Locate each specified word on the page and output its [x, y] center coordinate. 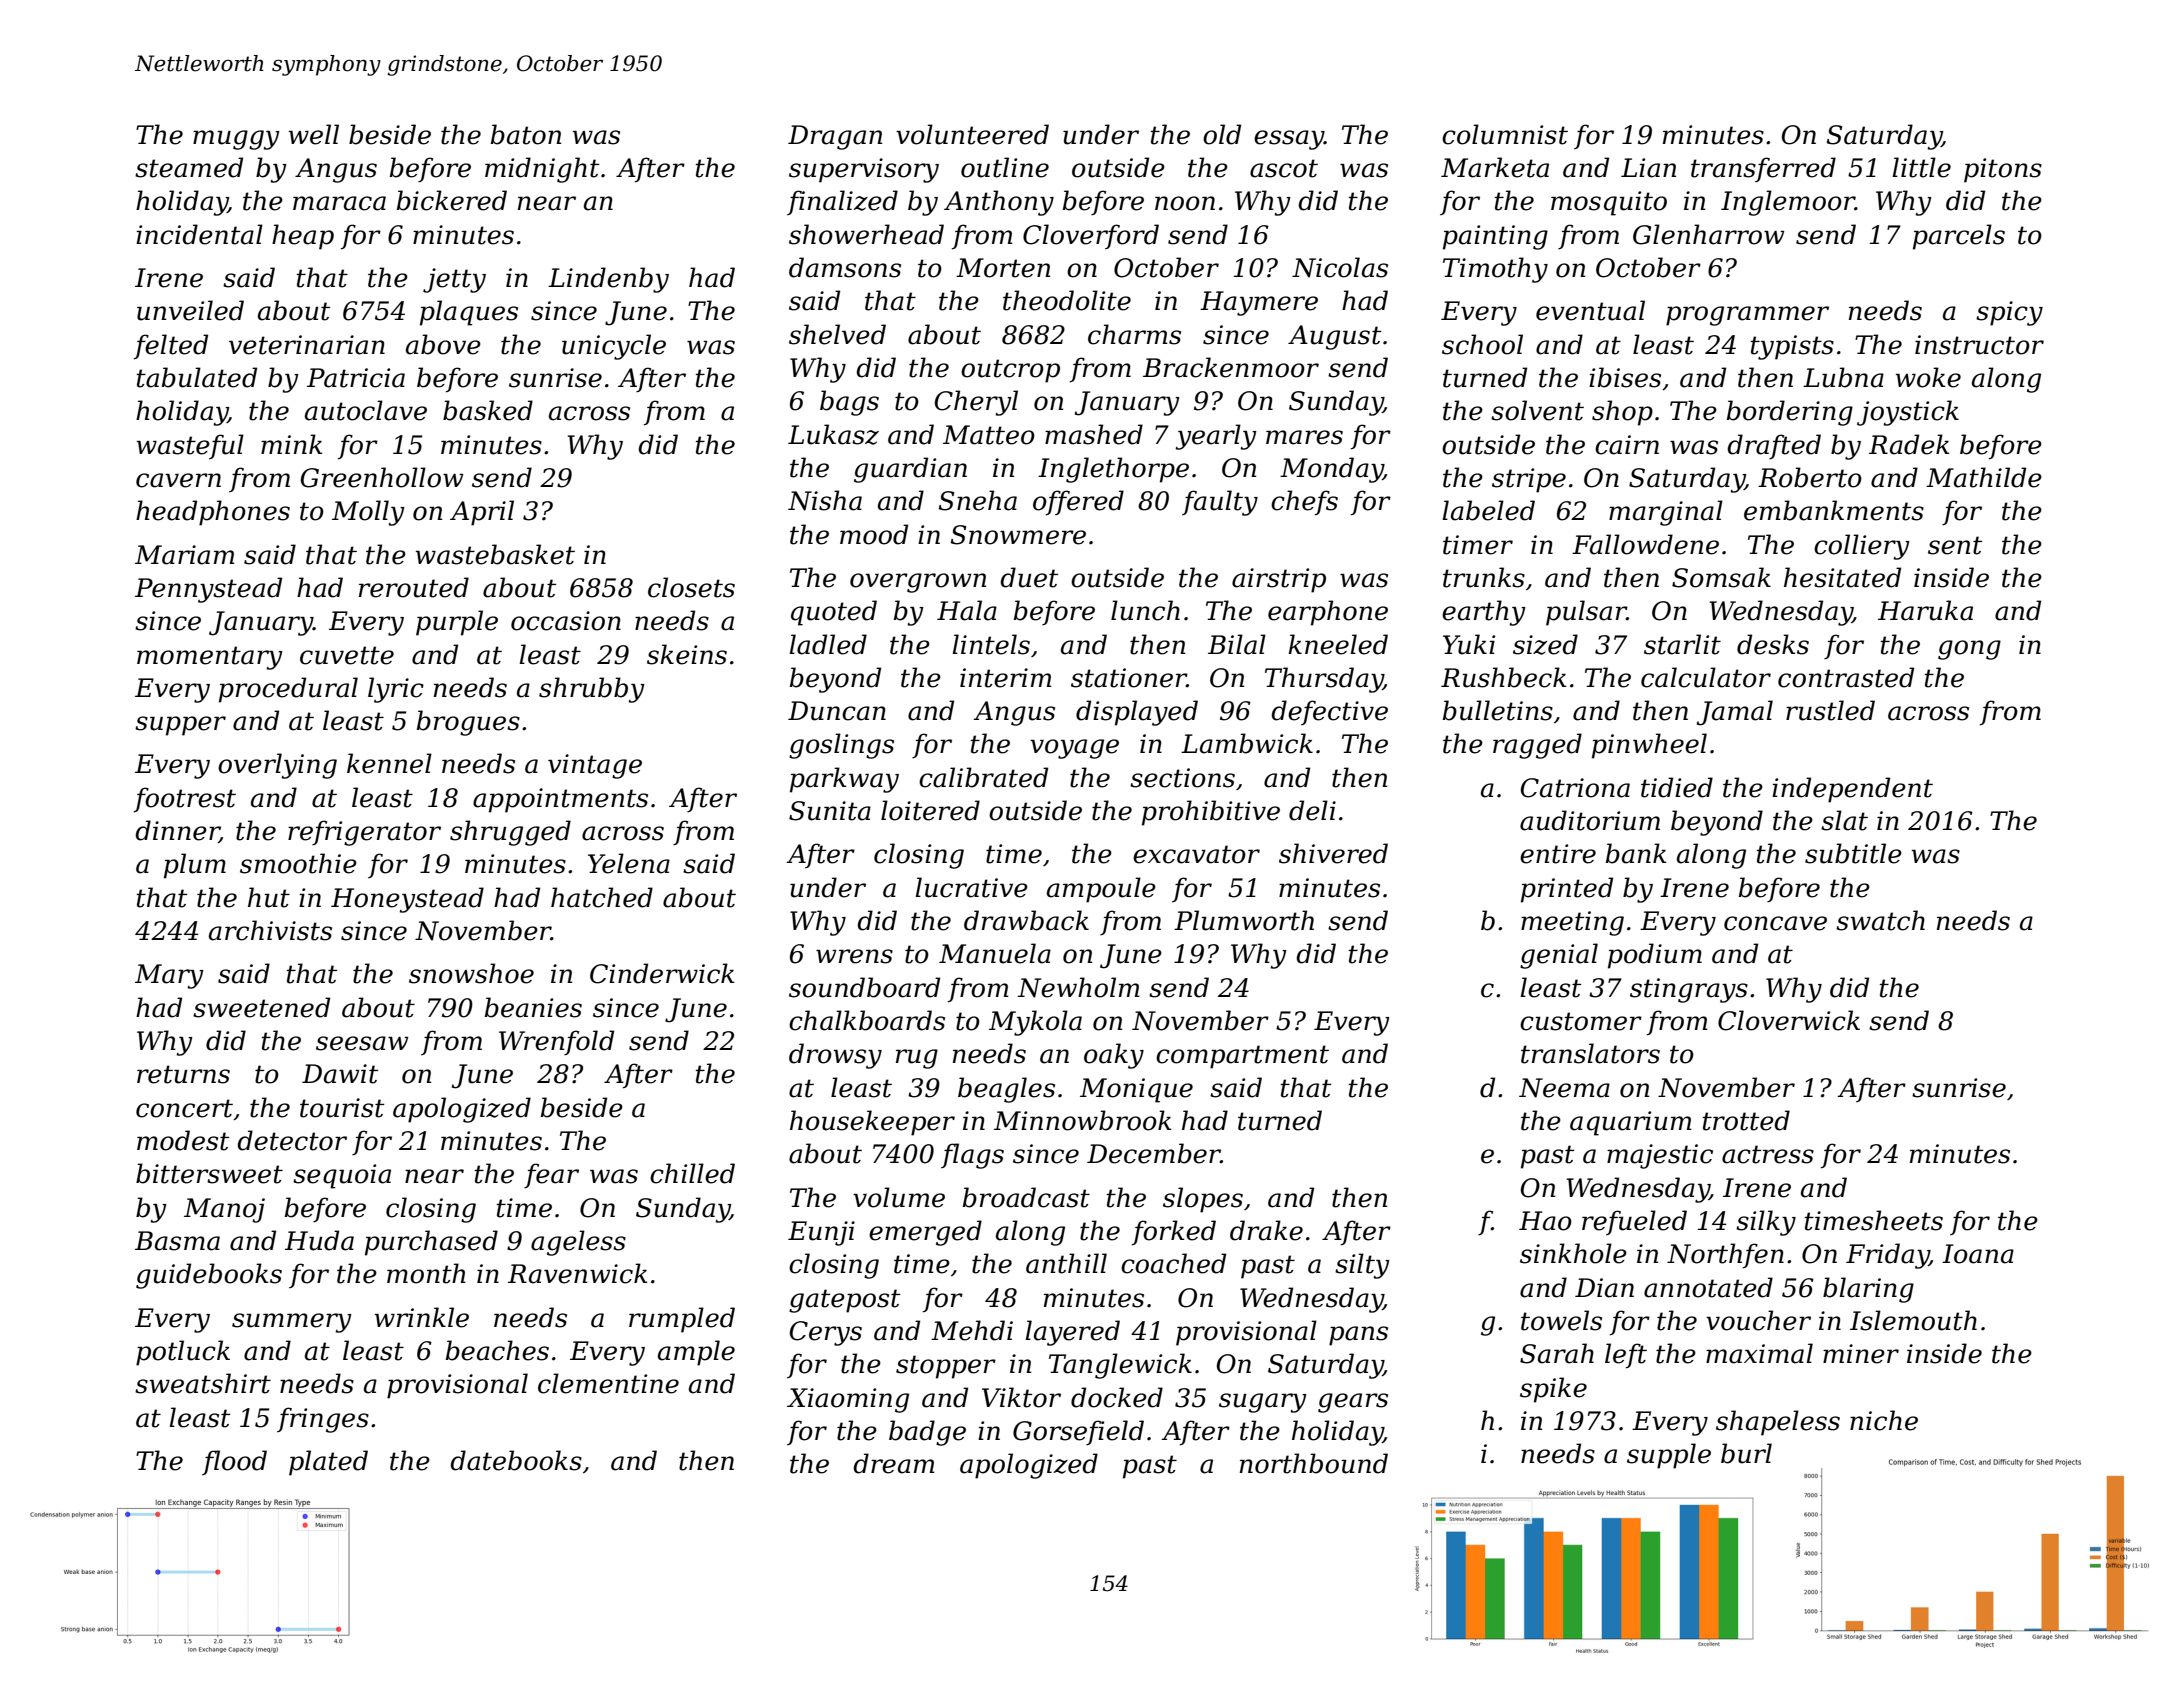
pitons [2003, 170]
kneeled [1338, 644]
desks [1773, 644]
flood [234, 1462]
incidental [199, 234]
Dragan [835, 137]
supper [180, 726]
